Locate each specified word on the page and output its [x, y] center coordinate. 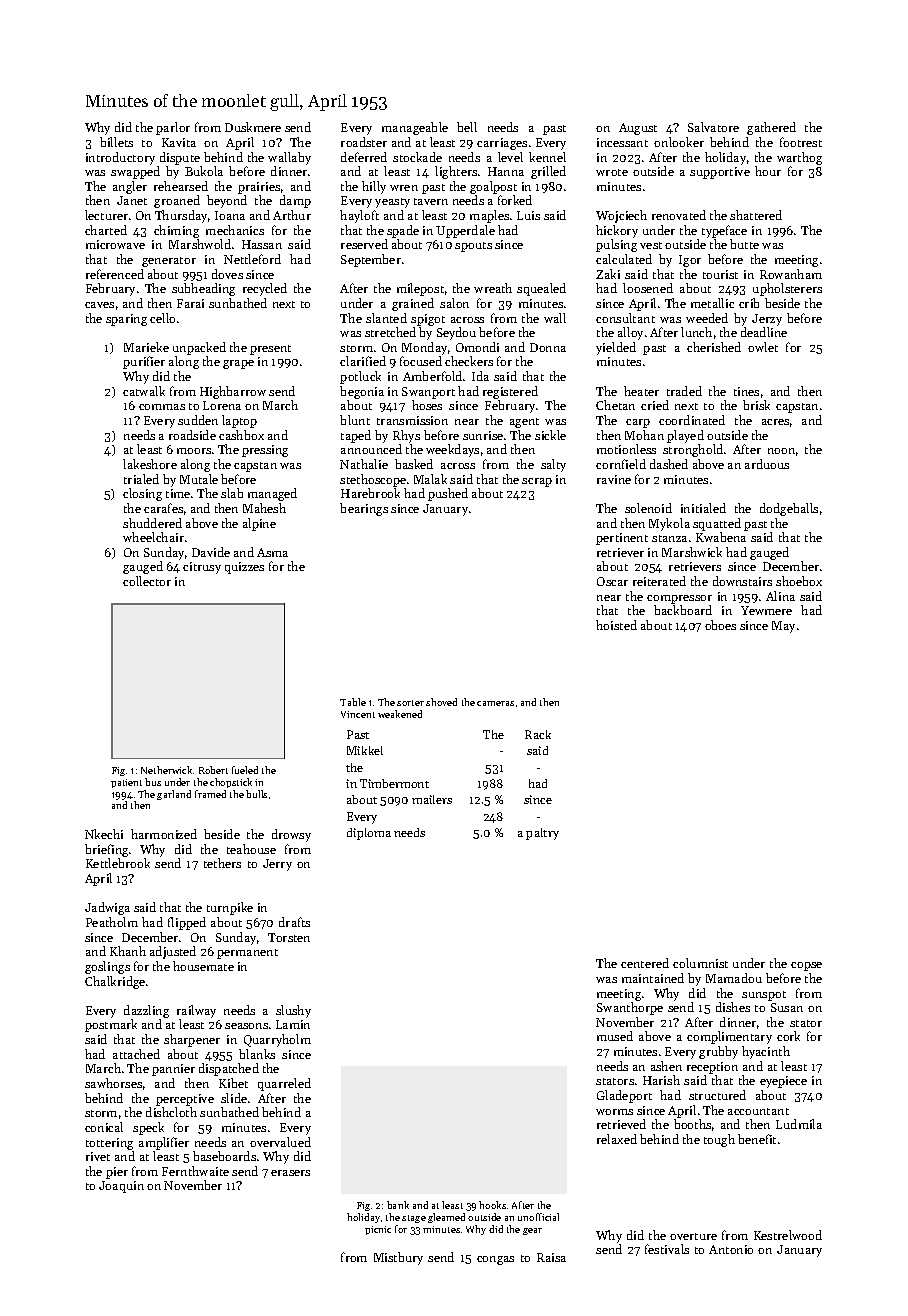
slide [234, 1098]
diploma [369, 834]
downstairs [742, 581]
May [783, 627]
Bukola [204, 171]
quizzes [244, 568]
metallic [712, 303]
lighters [456, 172]
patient [126, 783]
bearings [364, 509]
